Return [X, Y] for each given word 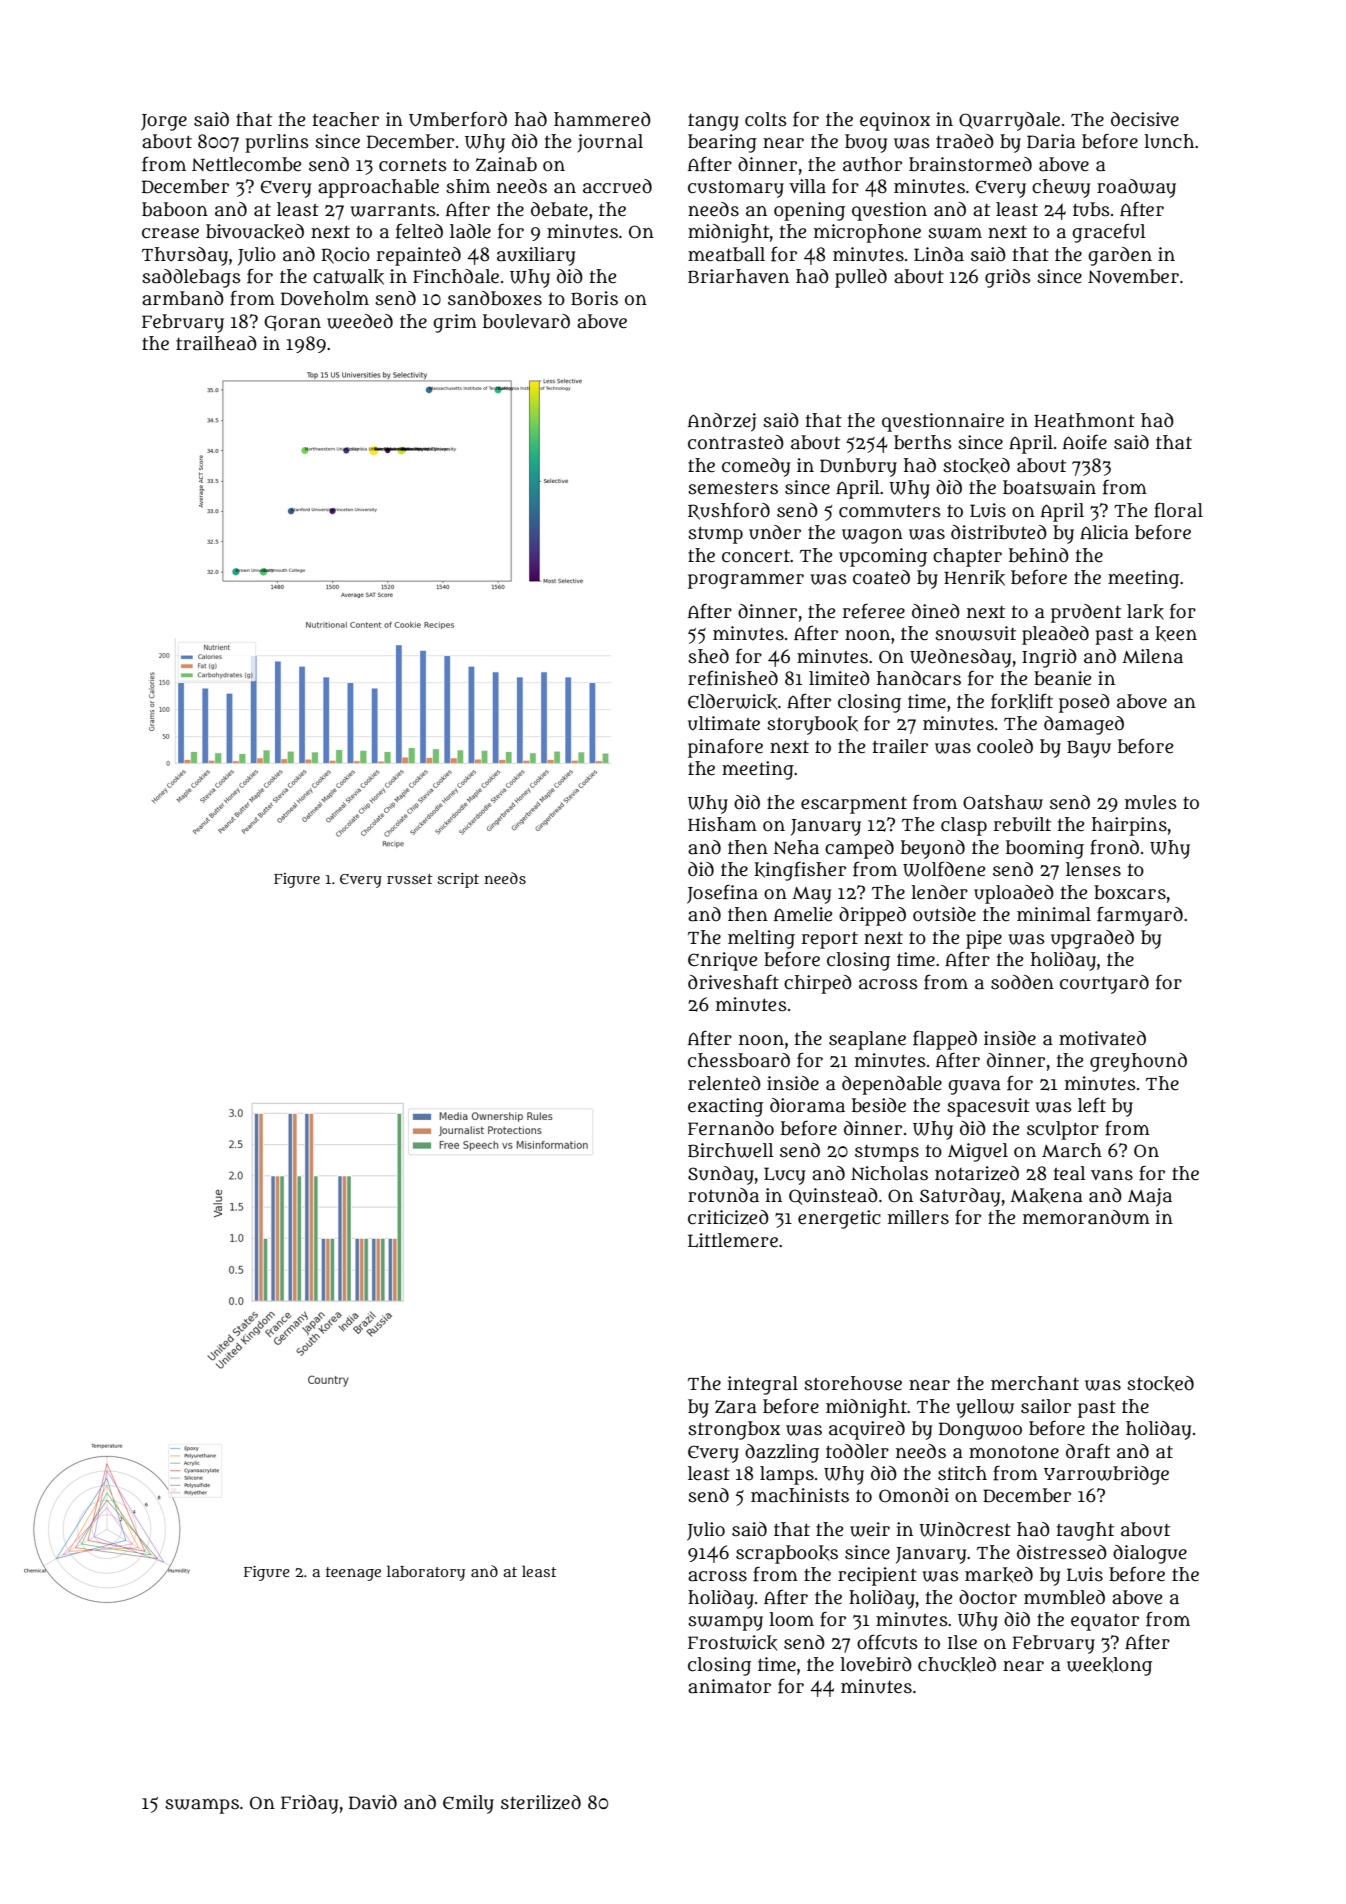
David [373, 1802]
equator [1105, 1622]
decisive [1145, 119]
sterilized [541, 1802]
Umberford [458, 119]
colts [766, 119]
